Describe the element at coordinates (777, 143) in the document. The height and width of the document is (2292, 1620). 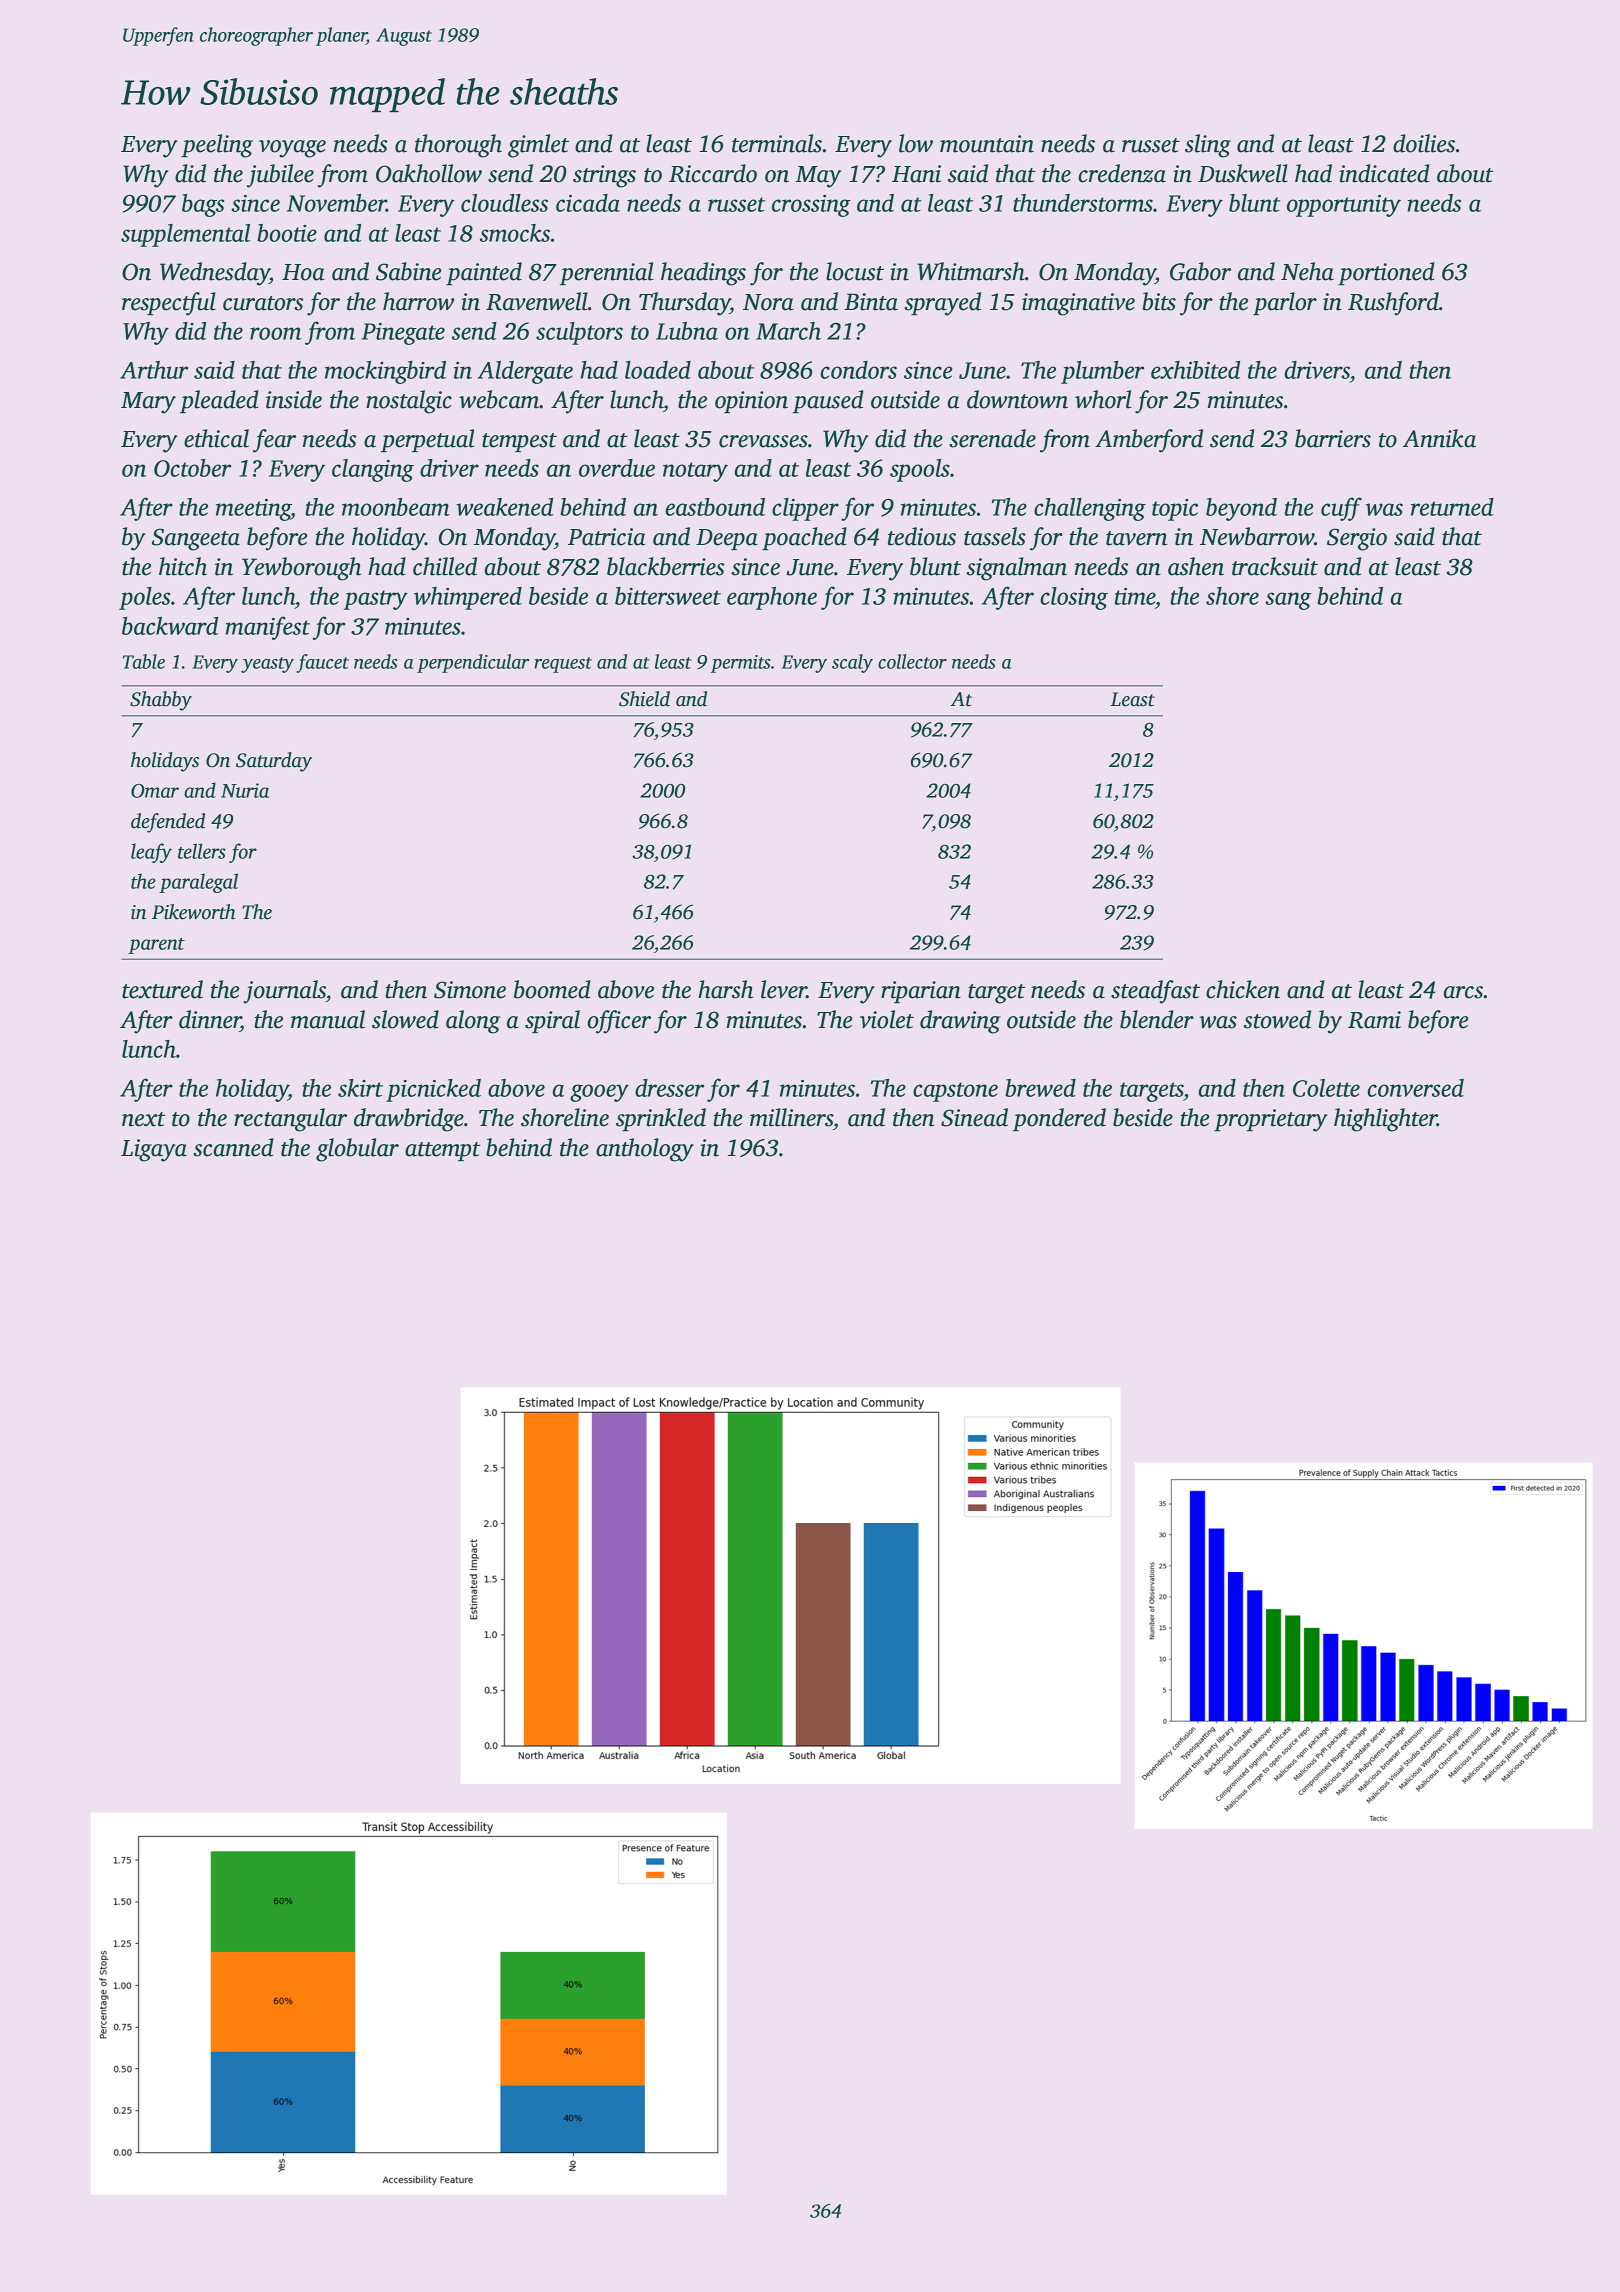
I see `terminals` at that location.
